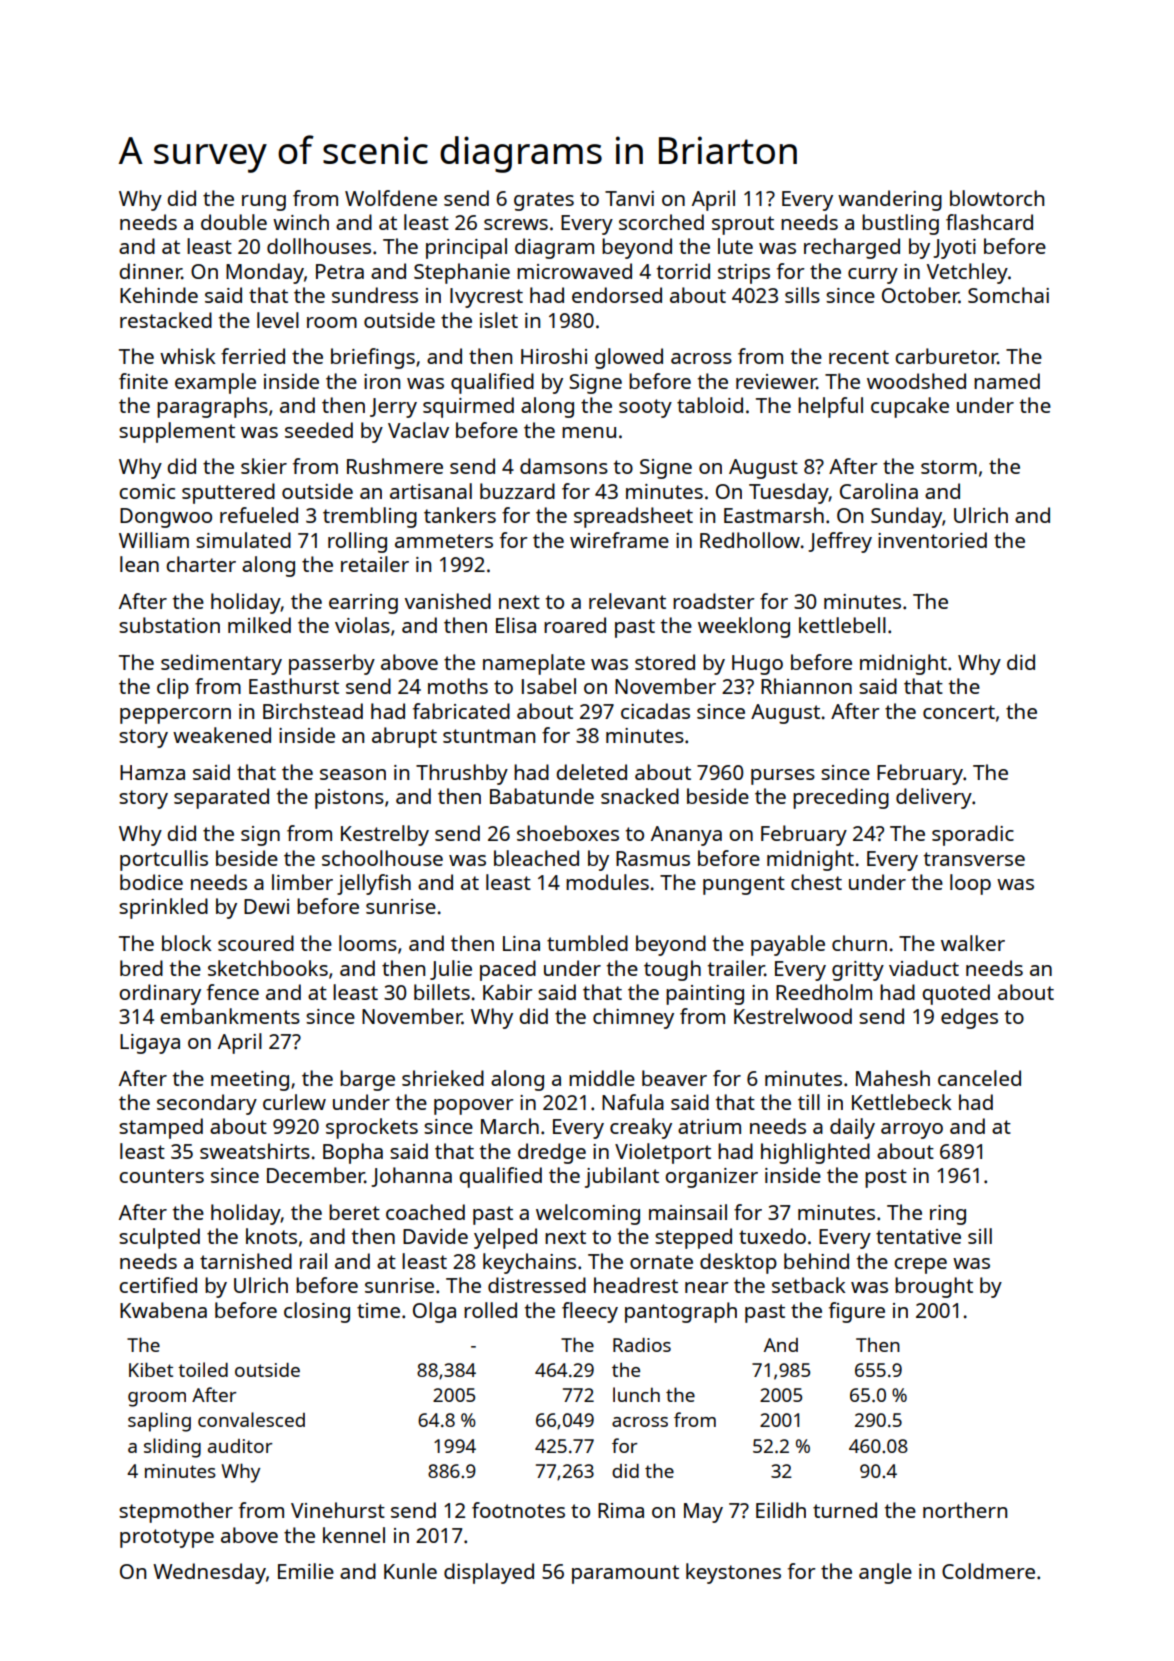 The height and width of the document is (1661, 1174). What do you see at coordinates (264, 203) in the document?
I see `rung` at bounding box center [264, 203].
